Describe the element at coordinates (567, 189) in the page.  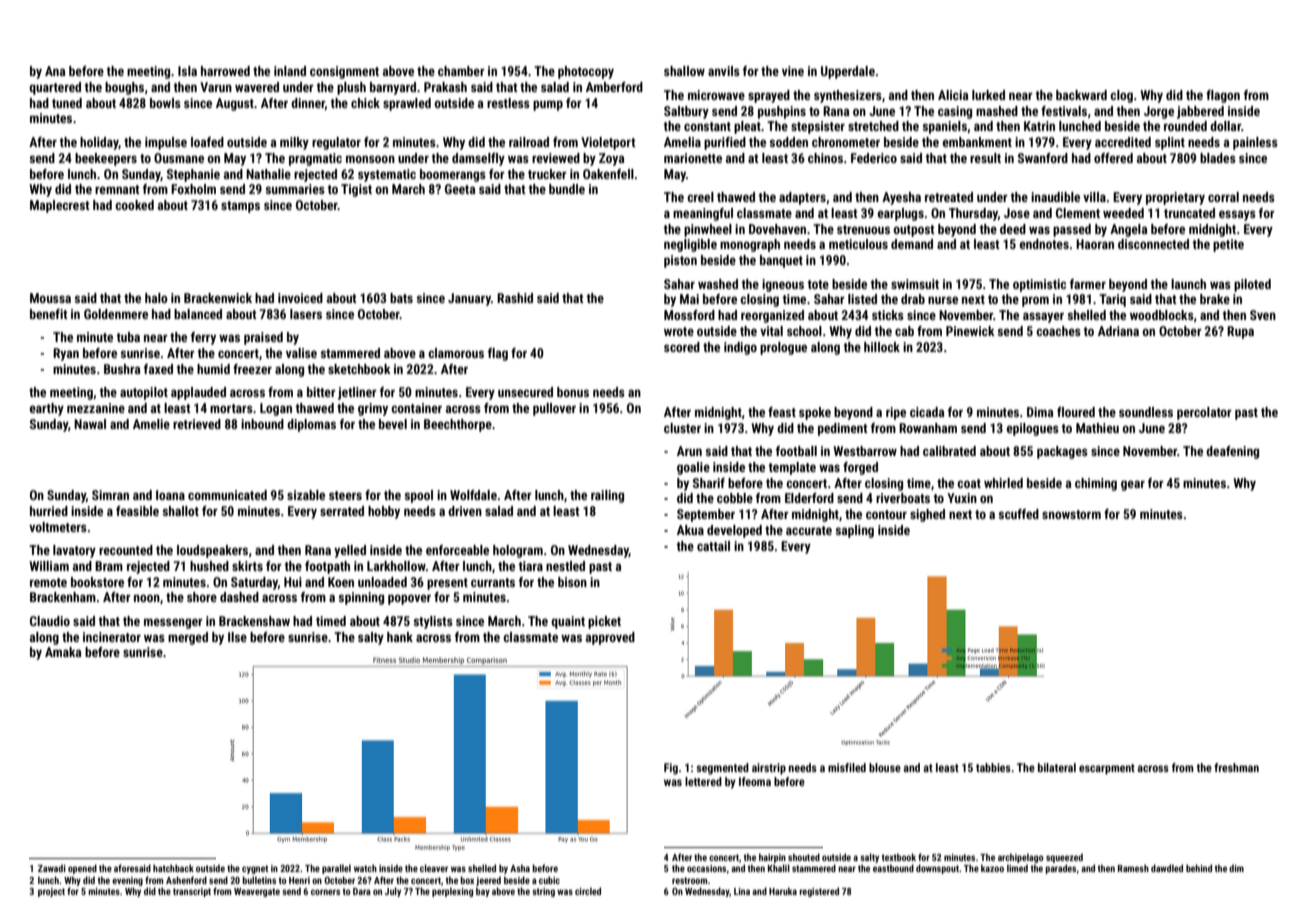
I see `bundle` at that location.
